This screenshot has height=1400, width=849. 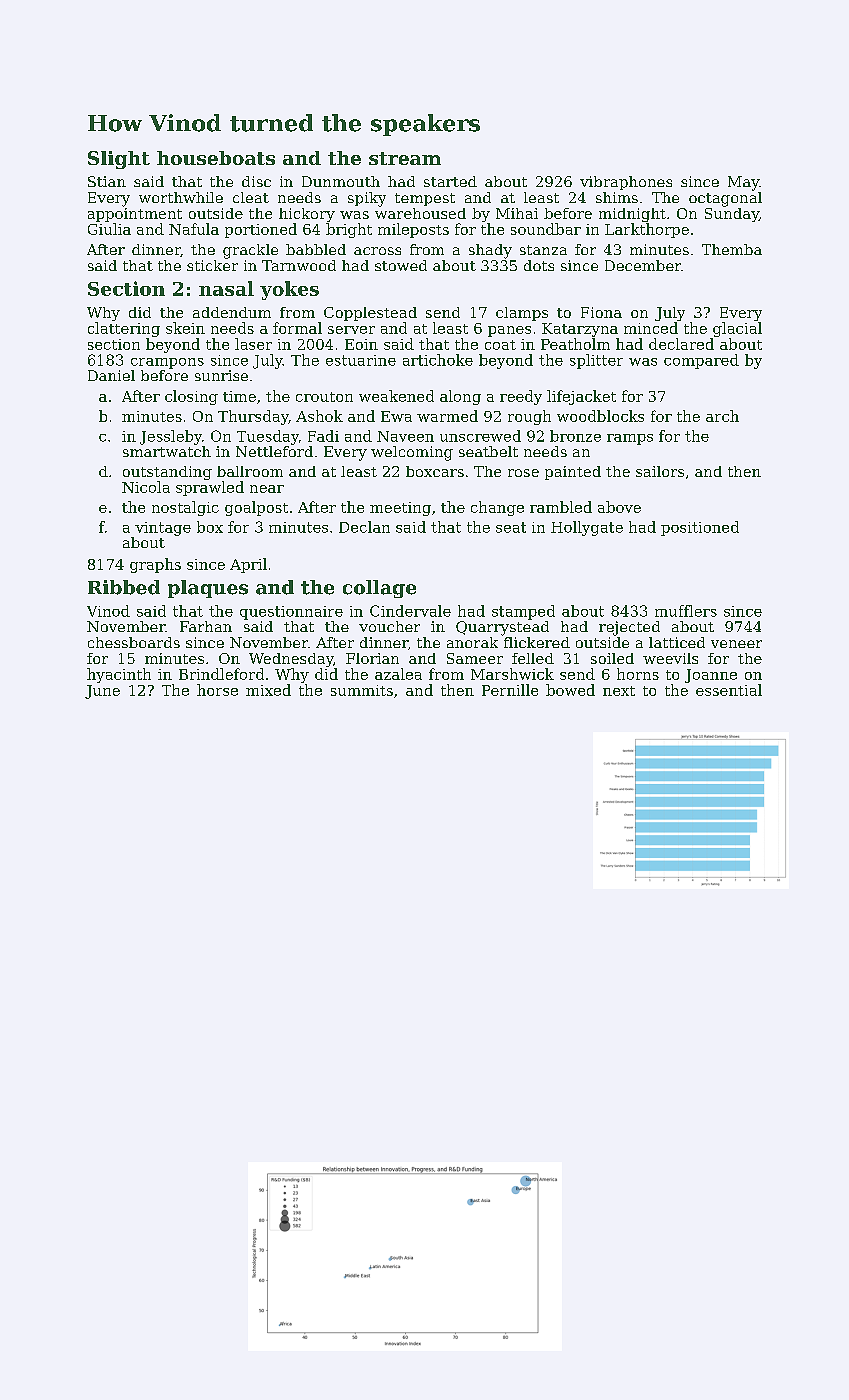 I want to click on hyacinth, so click(x=119, y=675).
